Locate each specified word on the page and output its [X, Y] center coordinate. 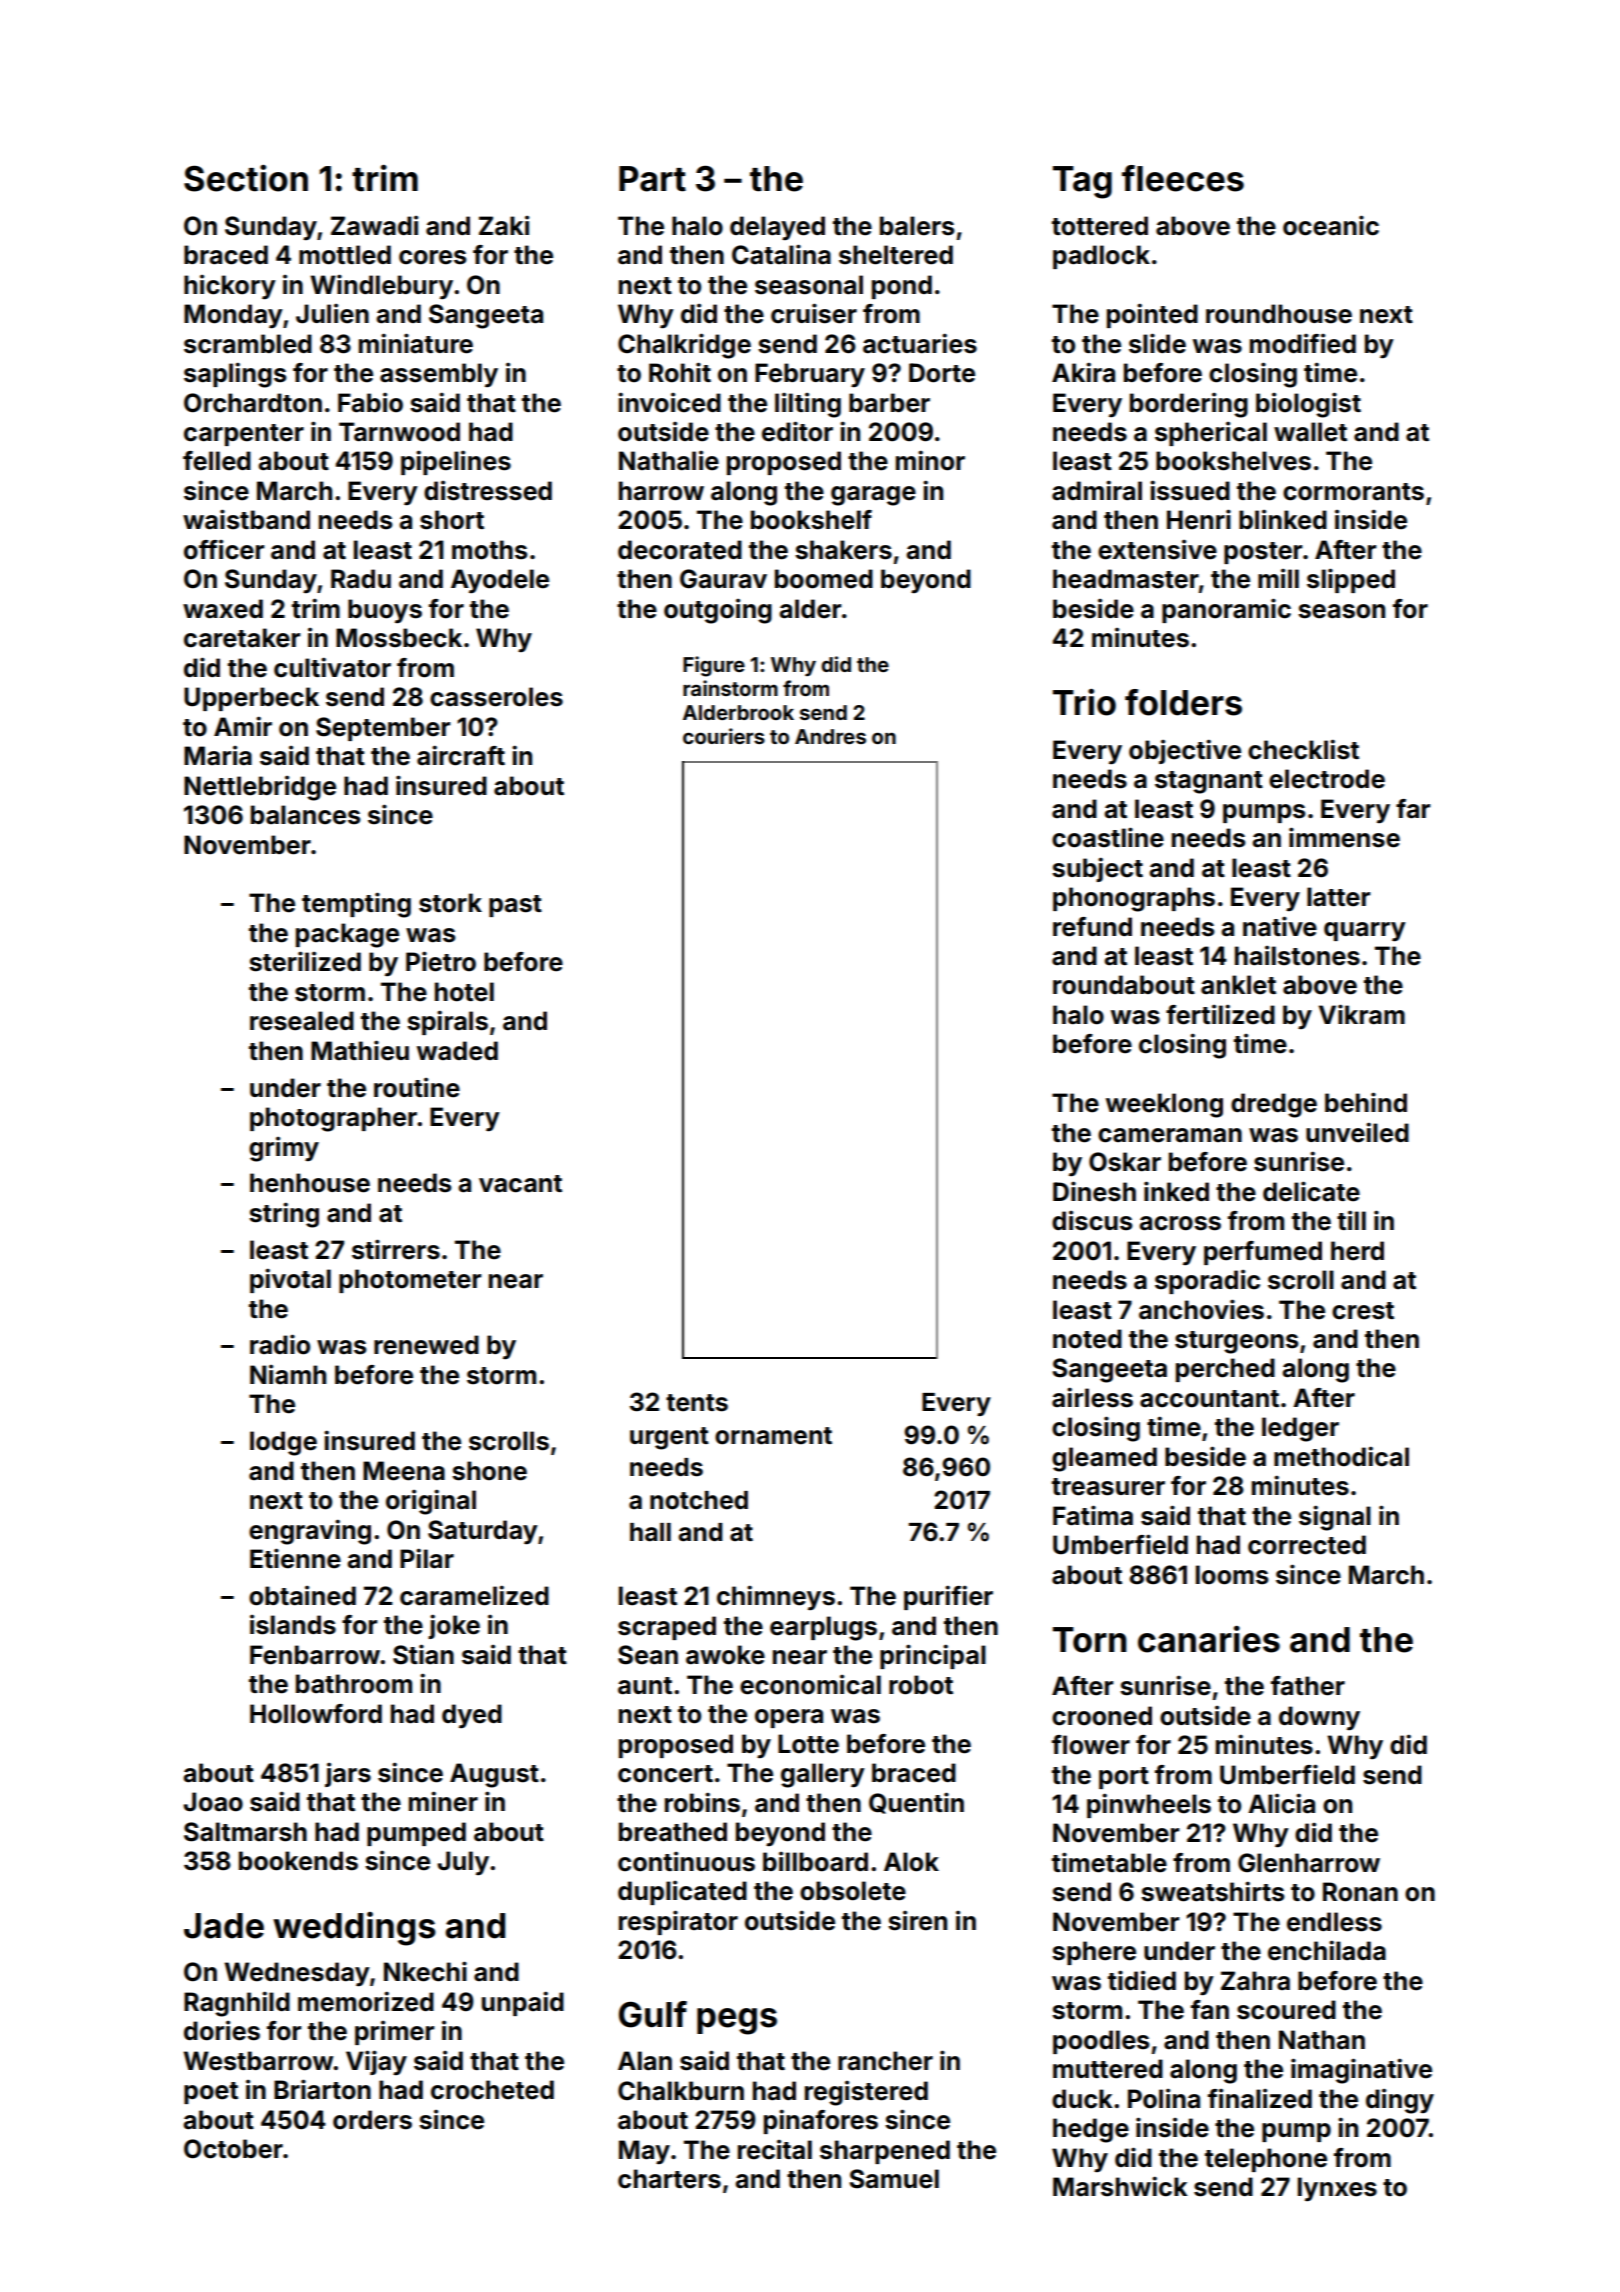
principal [933, 1656]
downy [1319, 1718]
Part [652, 179]
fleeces [1183, 178]
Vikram [1362, 1014]
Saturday [483, 1532]
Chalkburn [681, 2091]
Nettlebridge [260, 788]
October [233, 2149]
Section [246, 178]
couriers [724, 736]
